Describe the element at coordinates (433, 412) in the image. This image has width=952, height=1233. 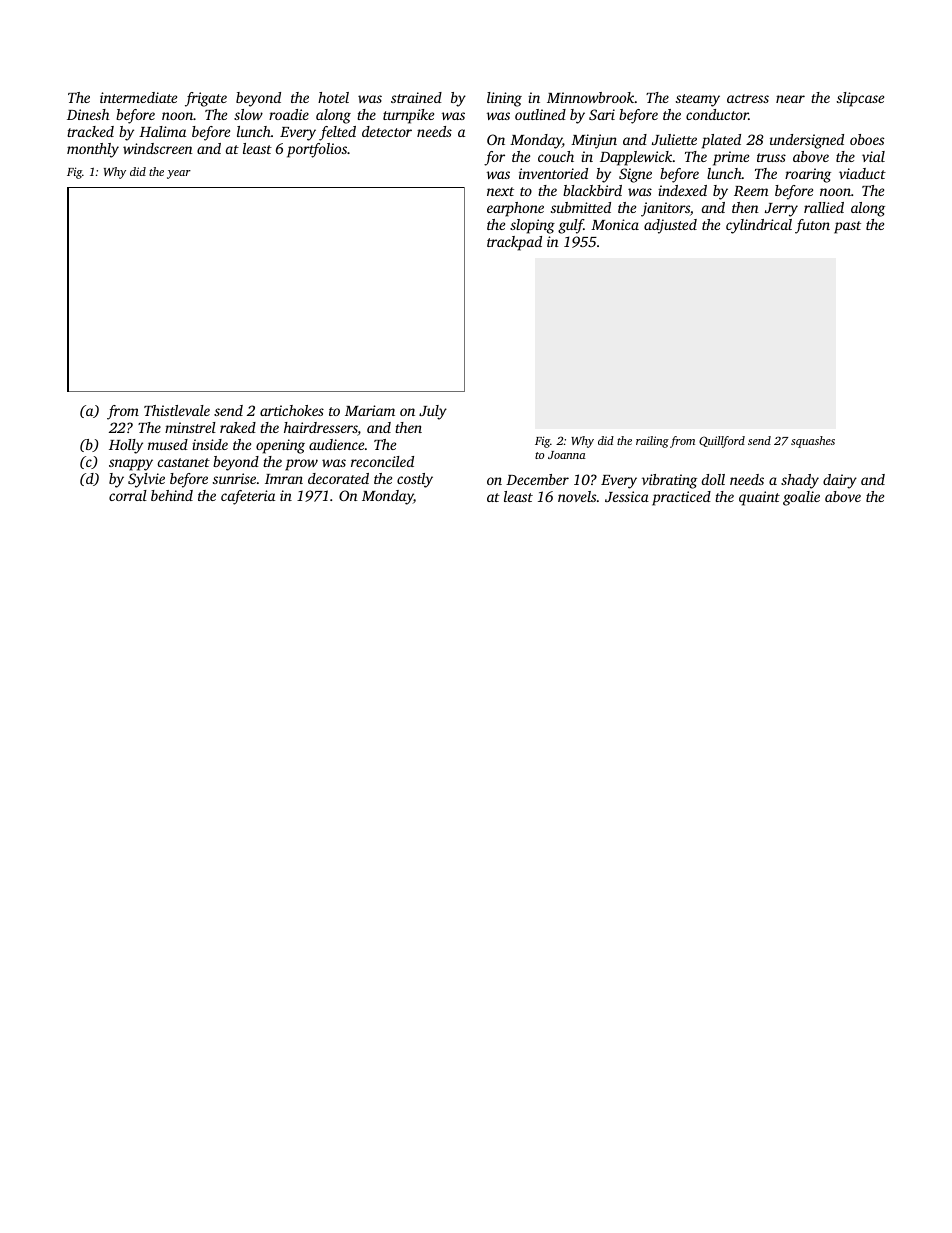
I see `July` at that location.
